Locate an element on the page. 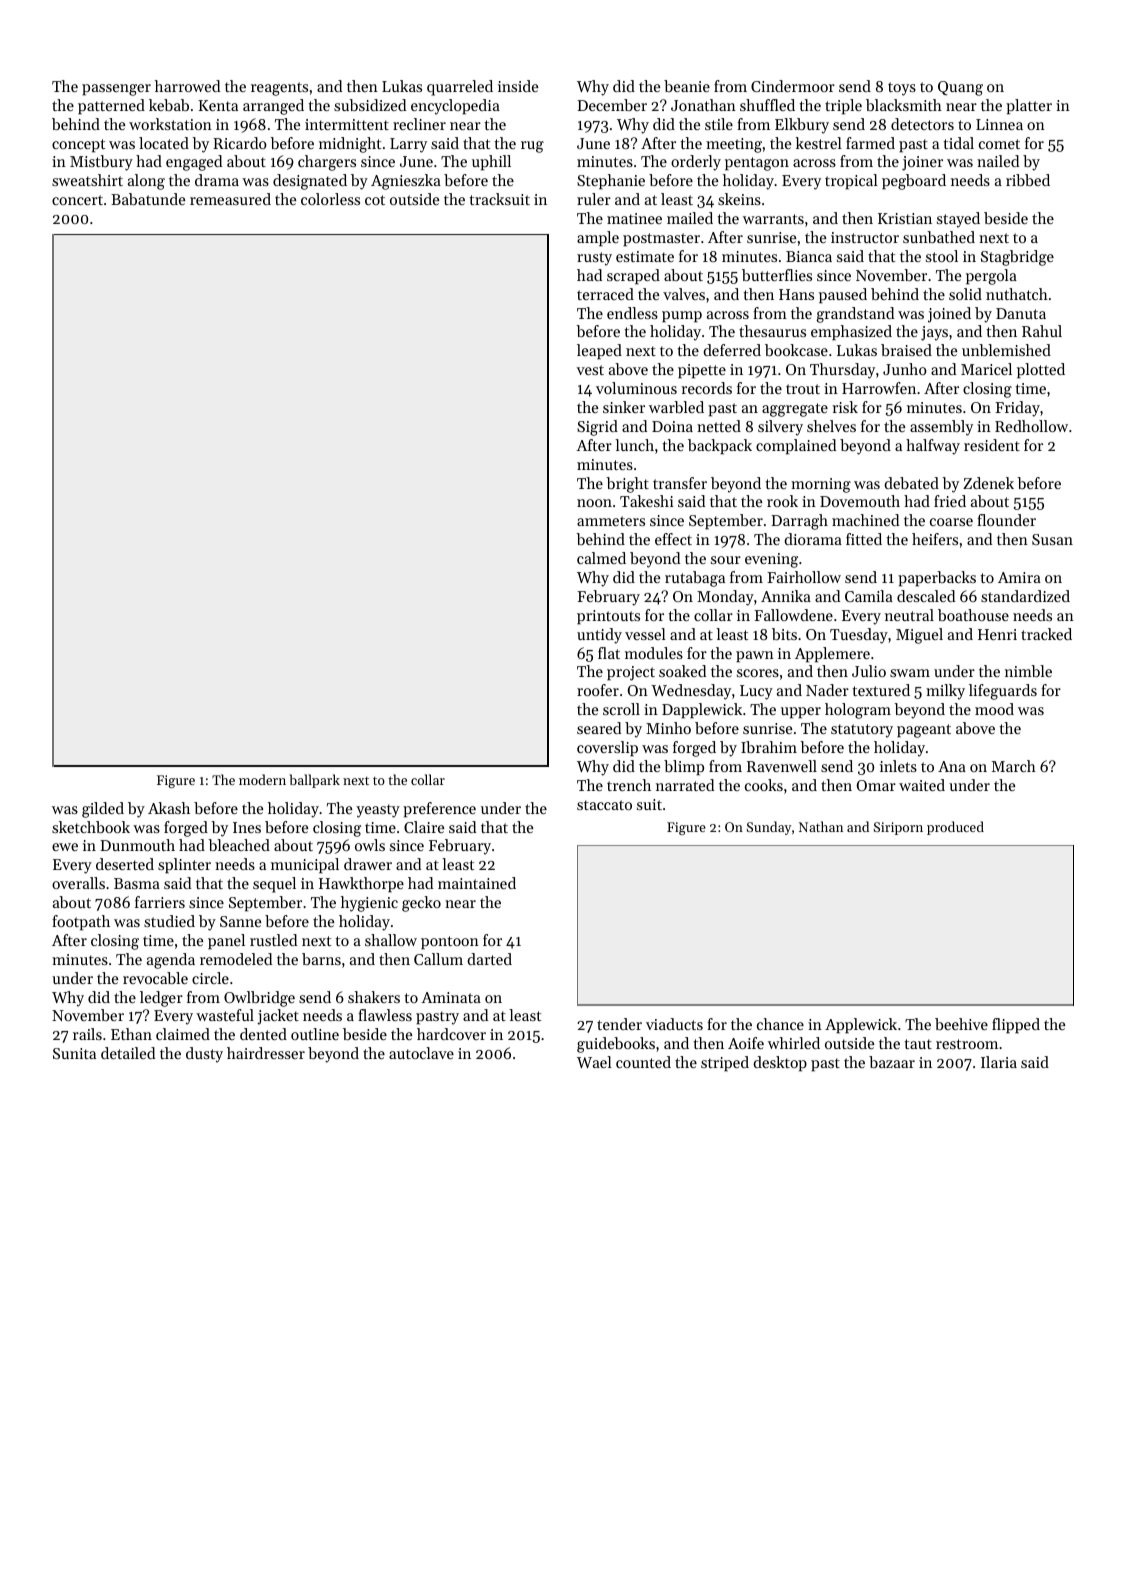 The height and width of the image is (1593, 1126). dusty is located at coordinates (204, 1055).
